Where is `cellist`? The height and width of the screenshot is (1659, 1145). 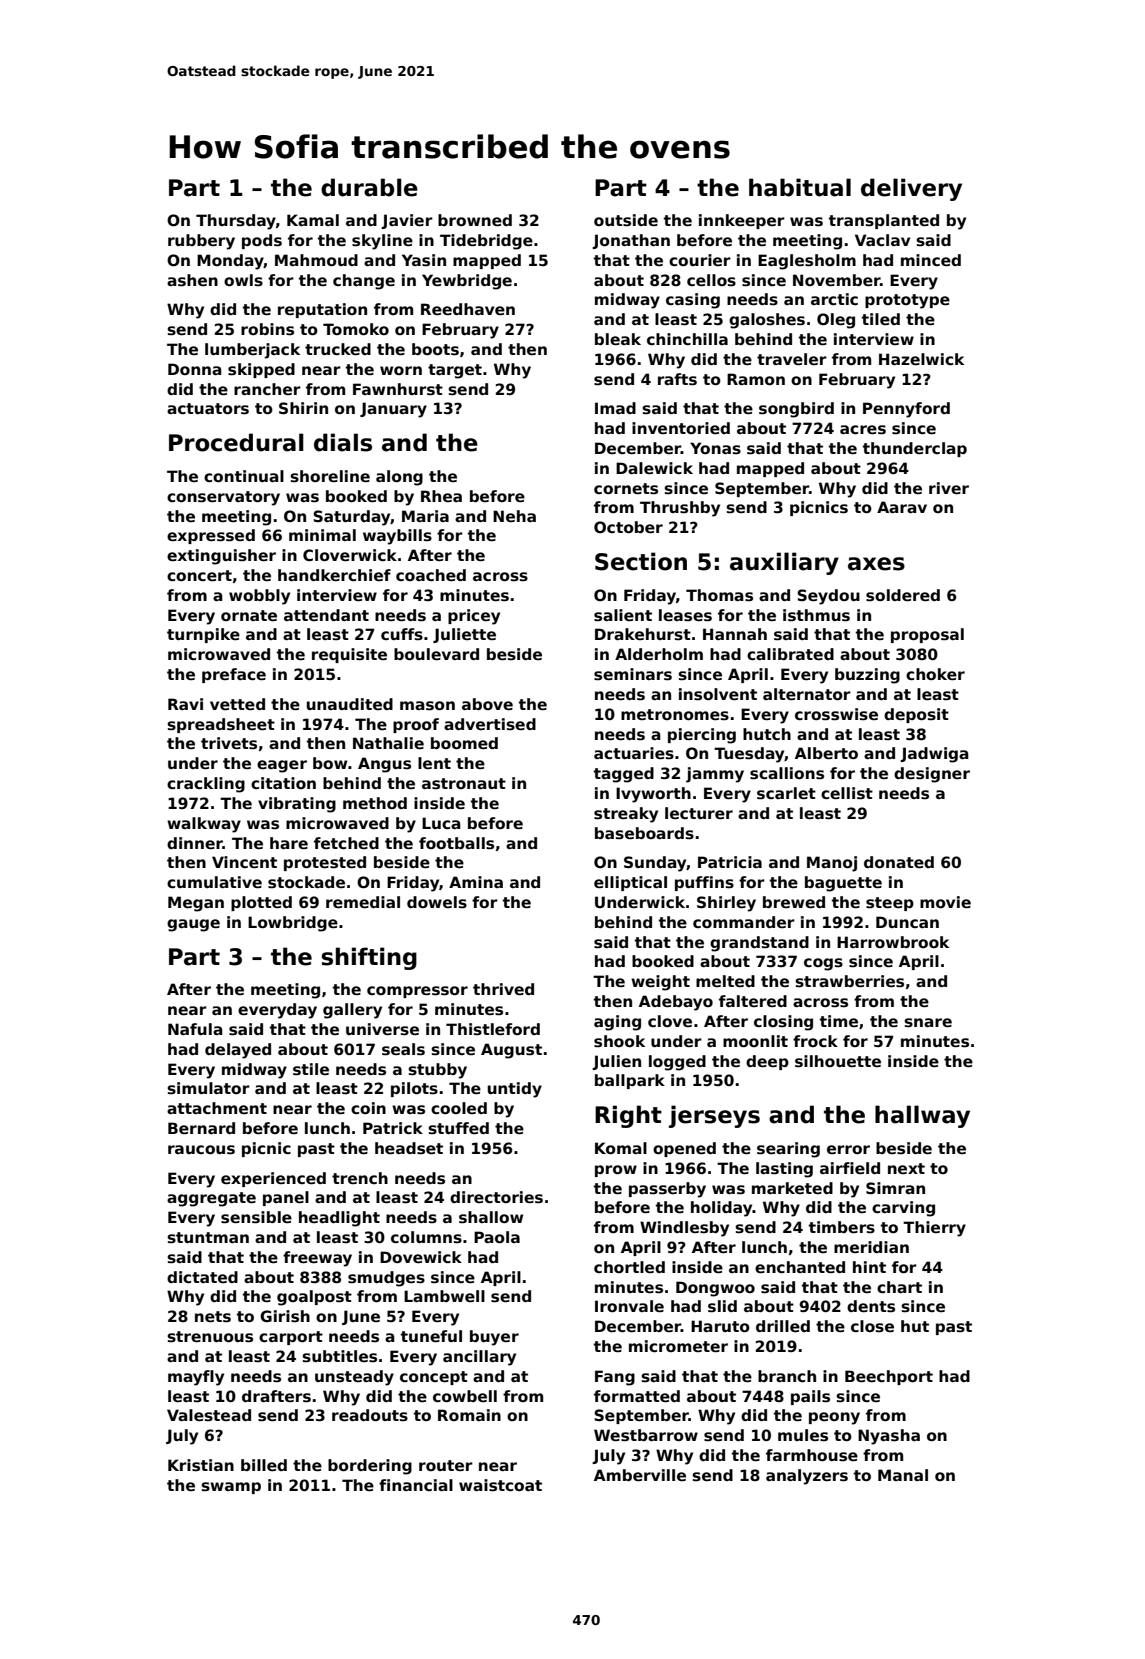 cellist is located at coordinates (847, 793).
